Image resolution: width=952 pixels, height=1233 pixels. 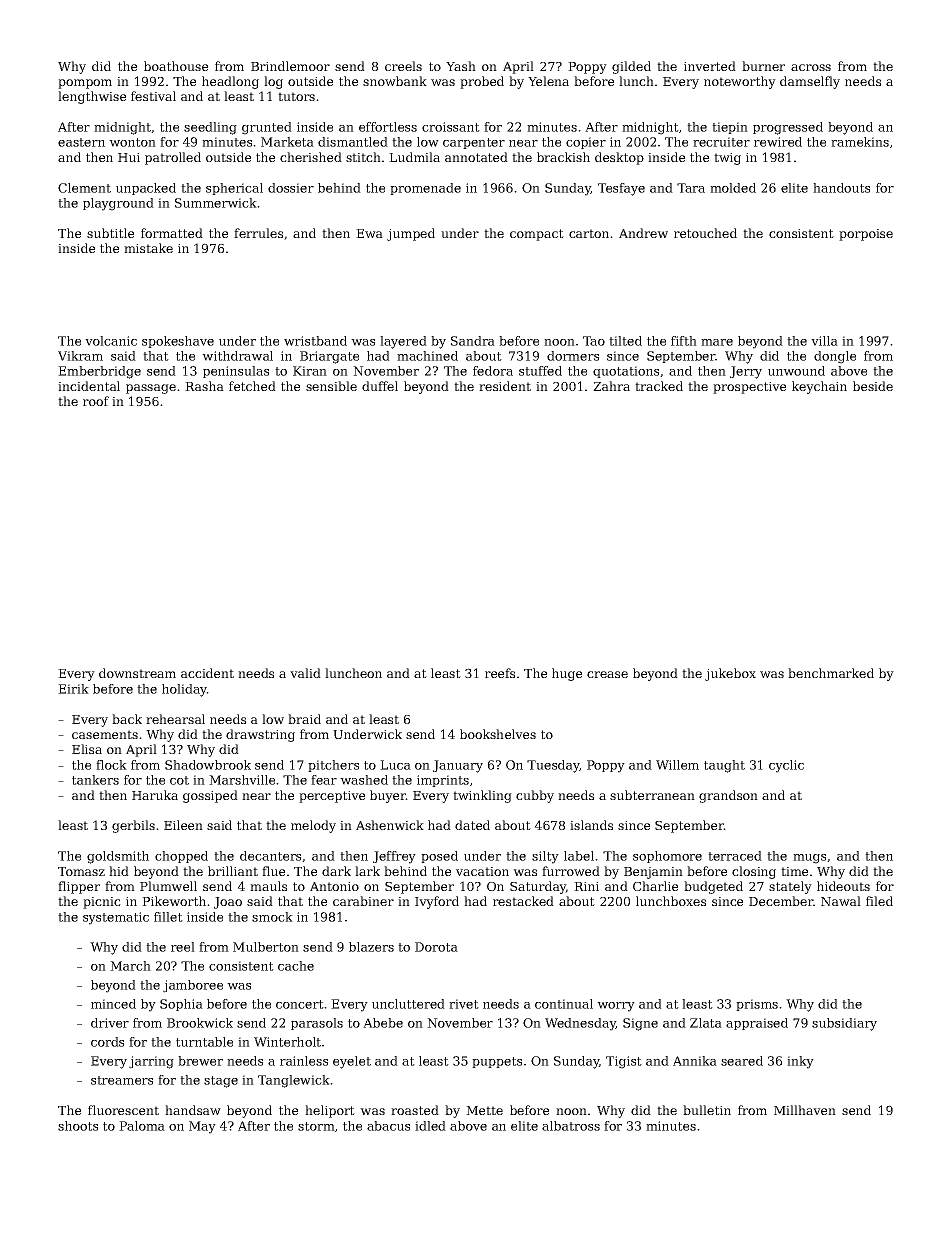 I want to click on across, so click(x=811, y=67).
